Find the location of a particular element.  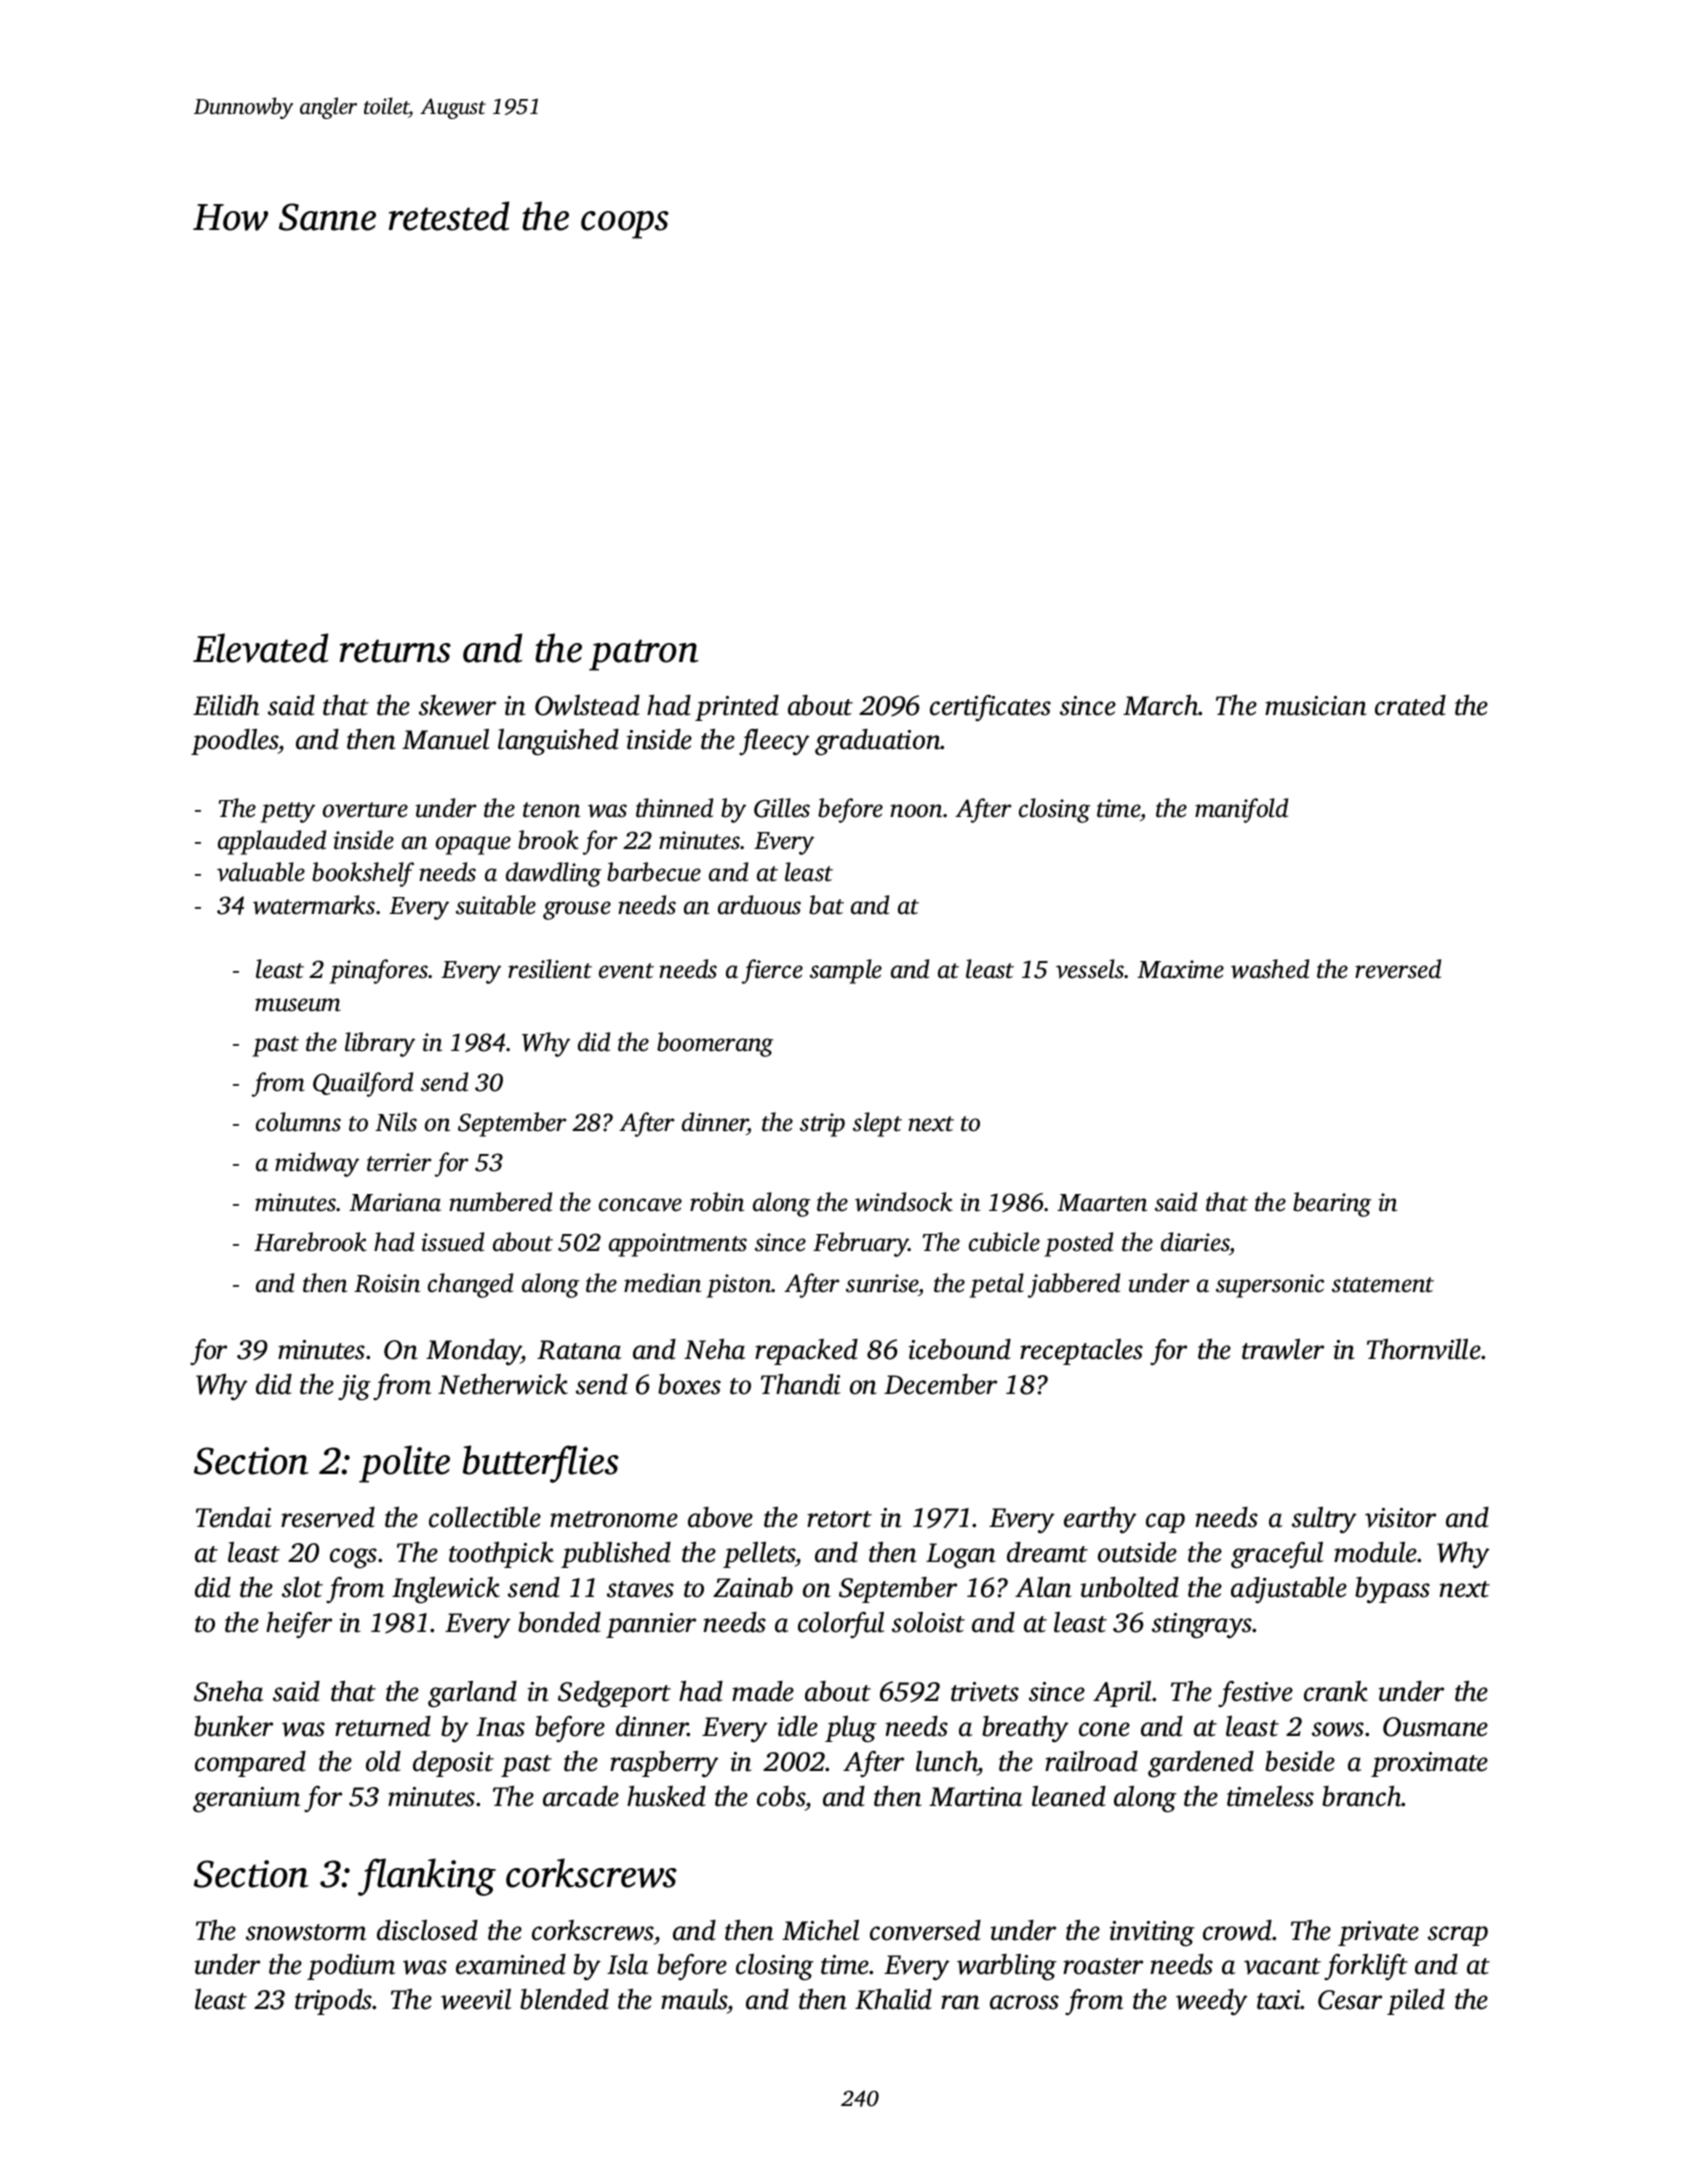

weevil is located at coordinates (476, 1999).
